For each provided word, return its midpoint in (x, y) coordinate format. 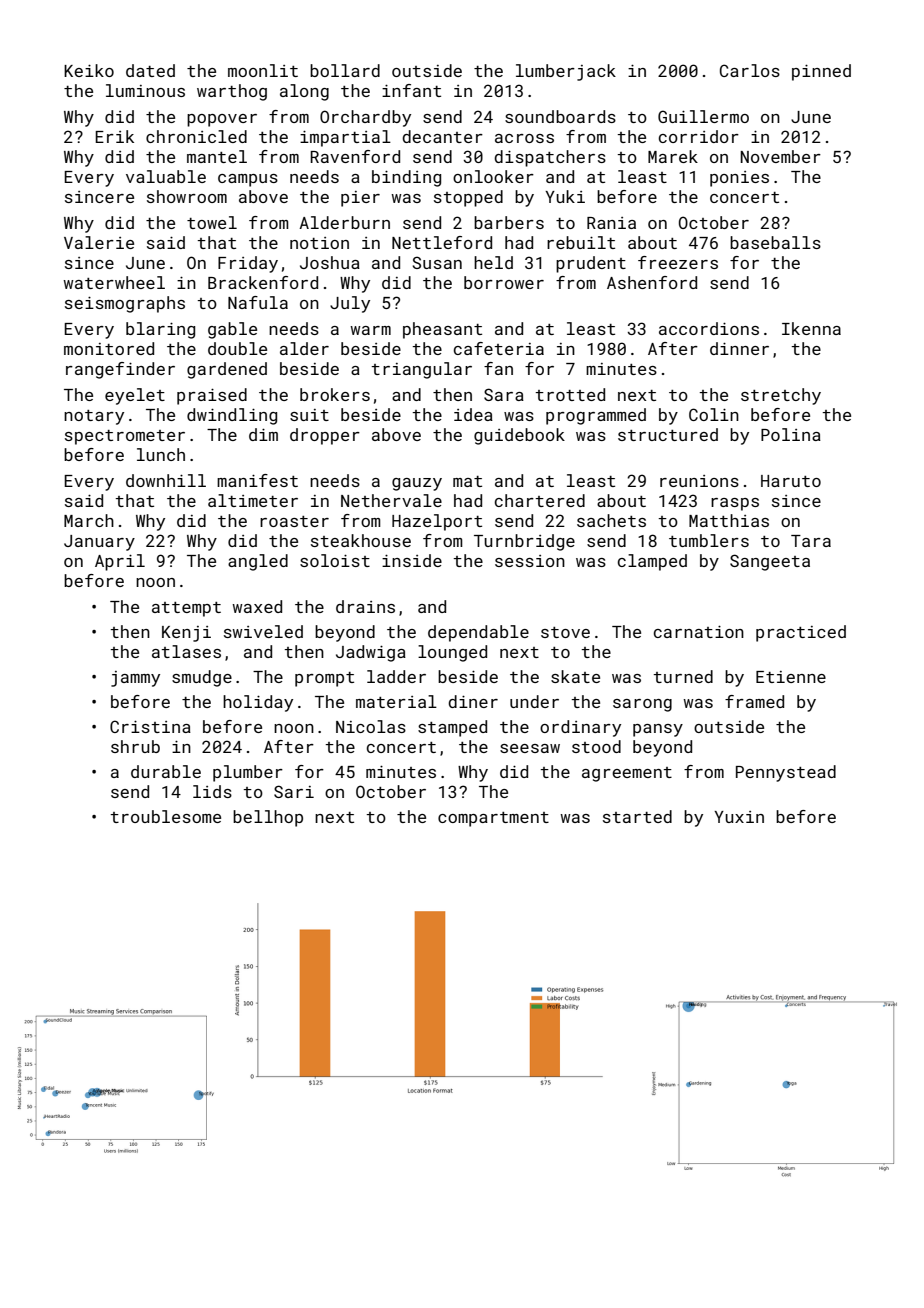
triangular (422, 370)
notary (94, 417)
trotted (570, 394)
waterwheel (114, 282)
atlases (186, 651)
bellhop (268, 818)
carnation (699, 632)
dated (150, 70)
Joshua (330, 262)
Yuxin (739, 817)
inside (412, 560)
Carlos (750, 70)
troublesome (166, 816)
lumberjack (566, 72)
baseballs (775, 242)
